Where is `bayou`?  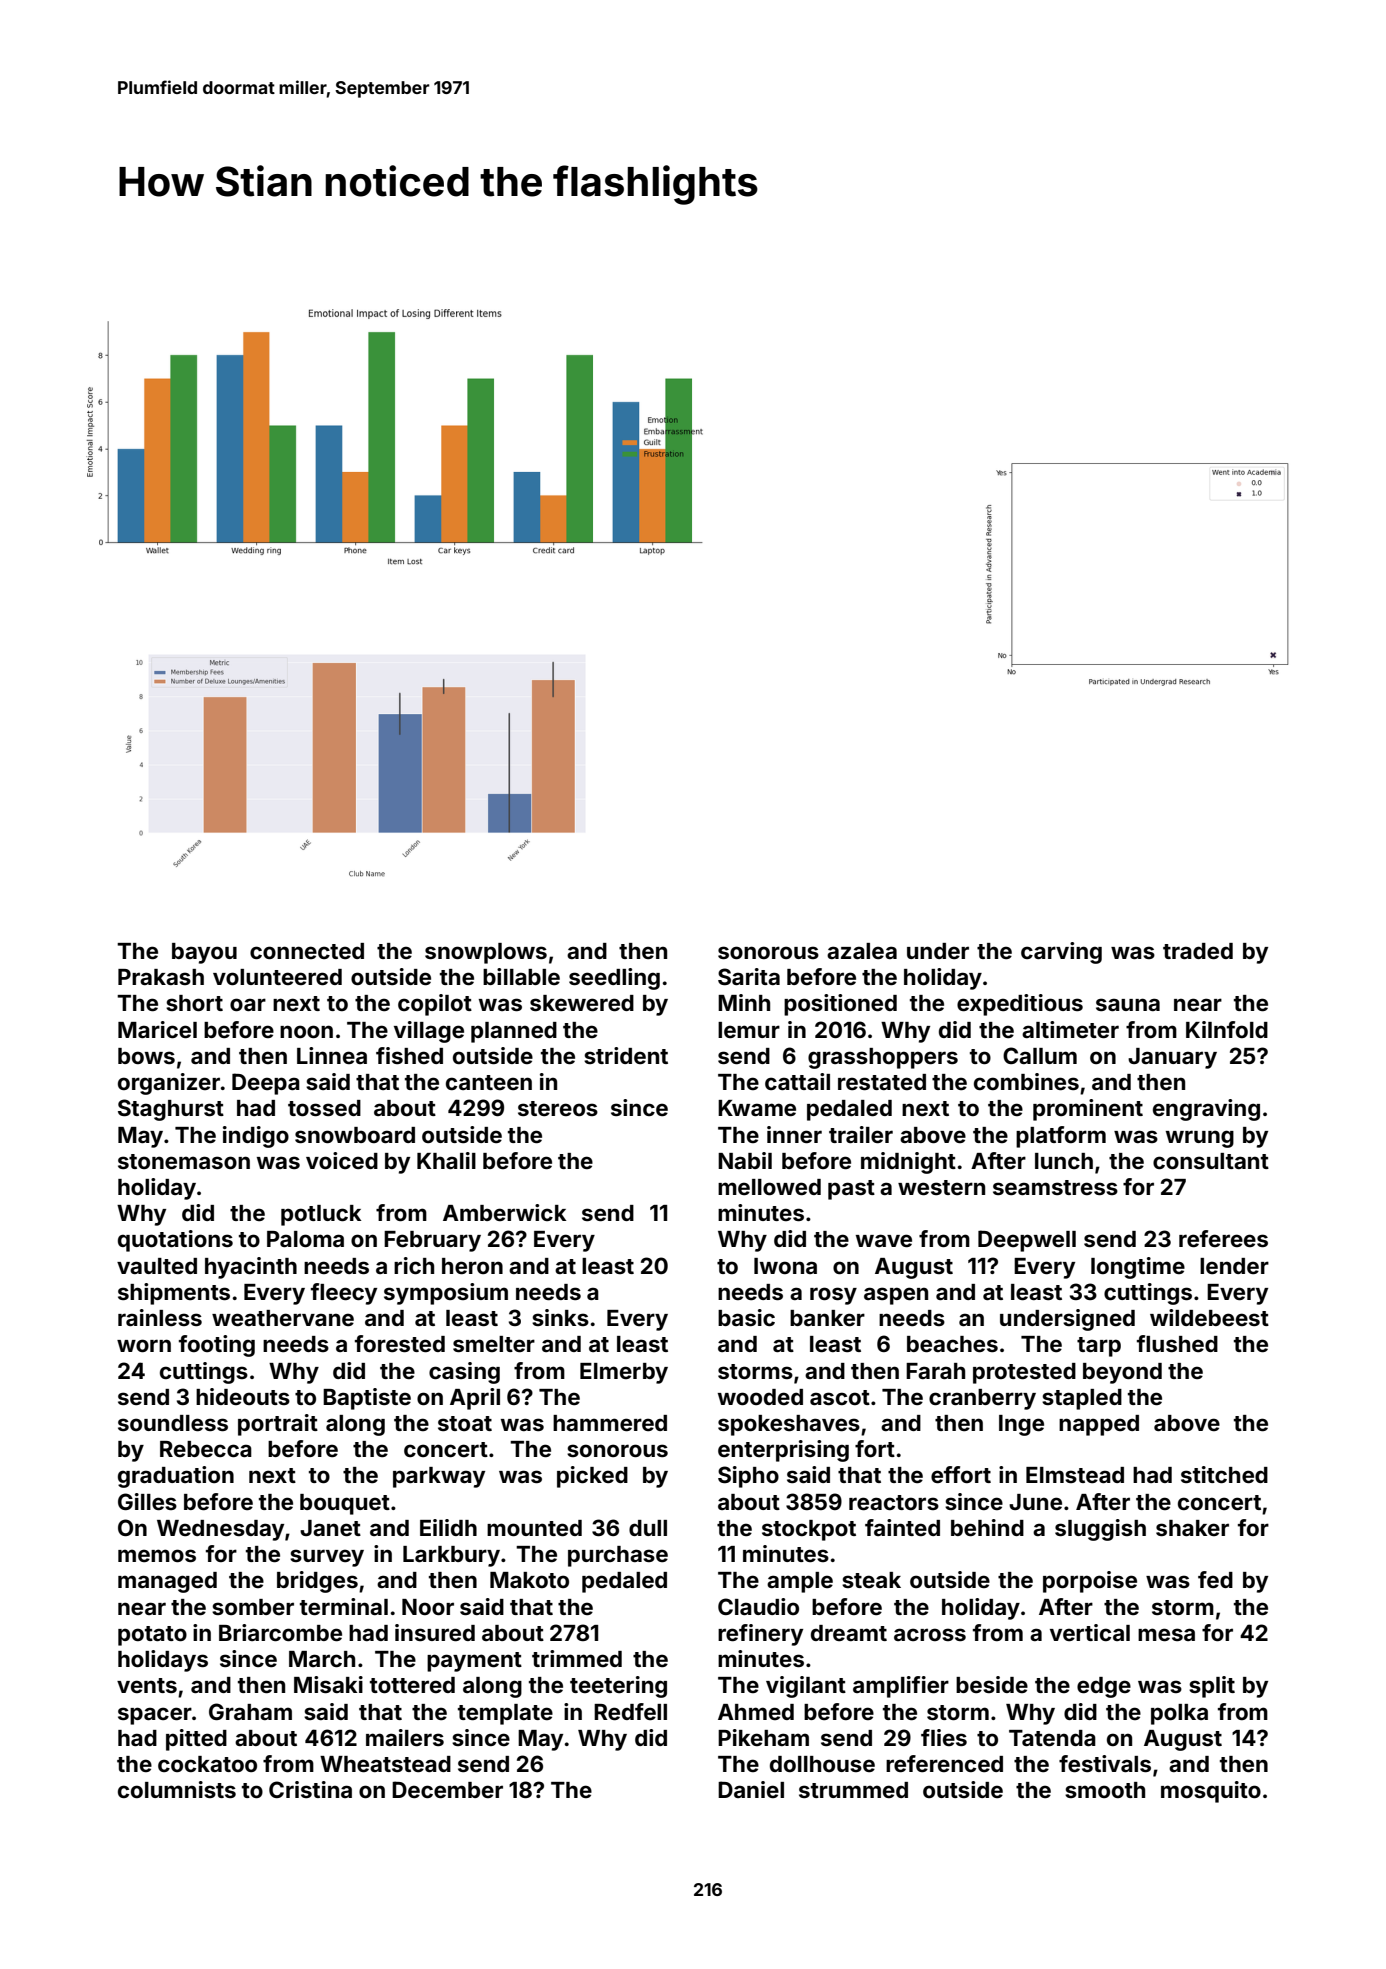 bayou is located at coordinates (204, 953).
